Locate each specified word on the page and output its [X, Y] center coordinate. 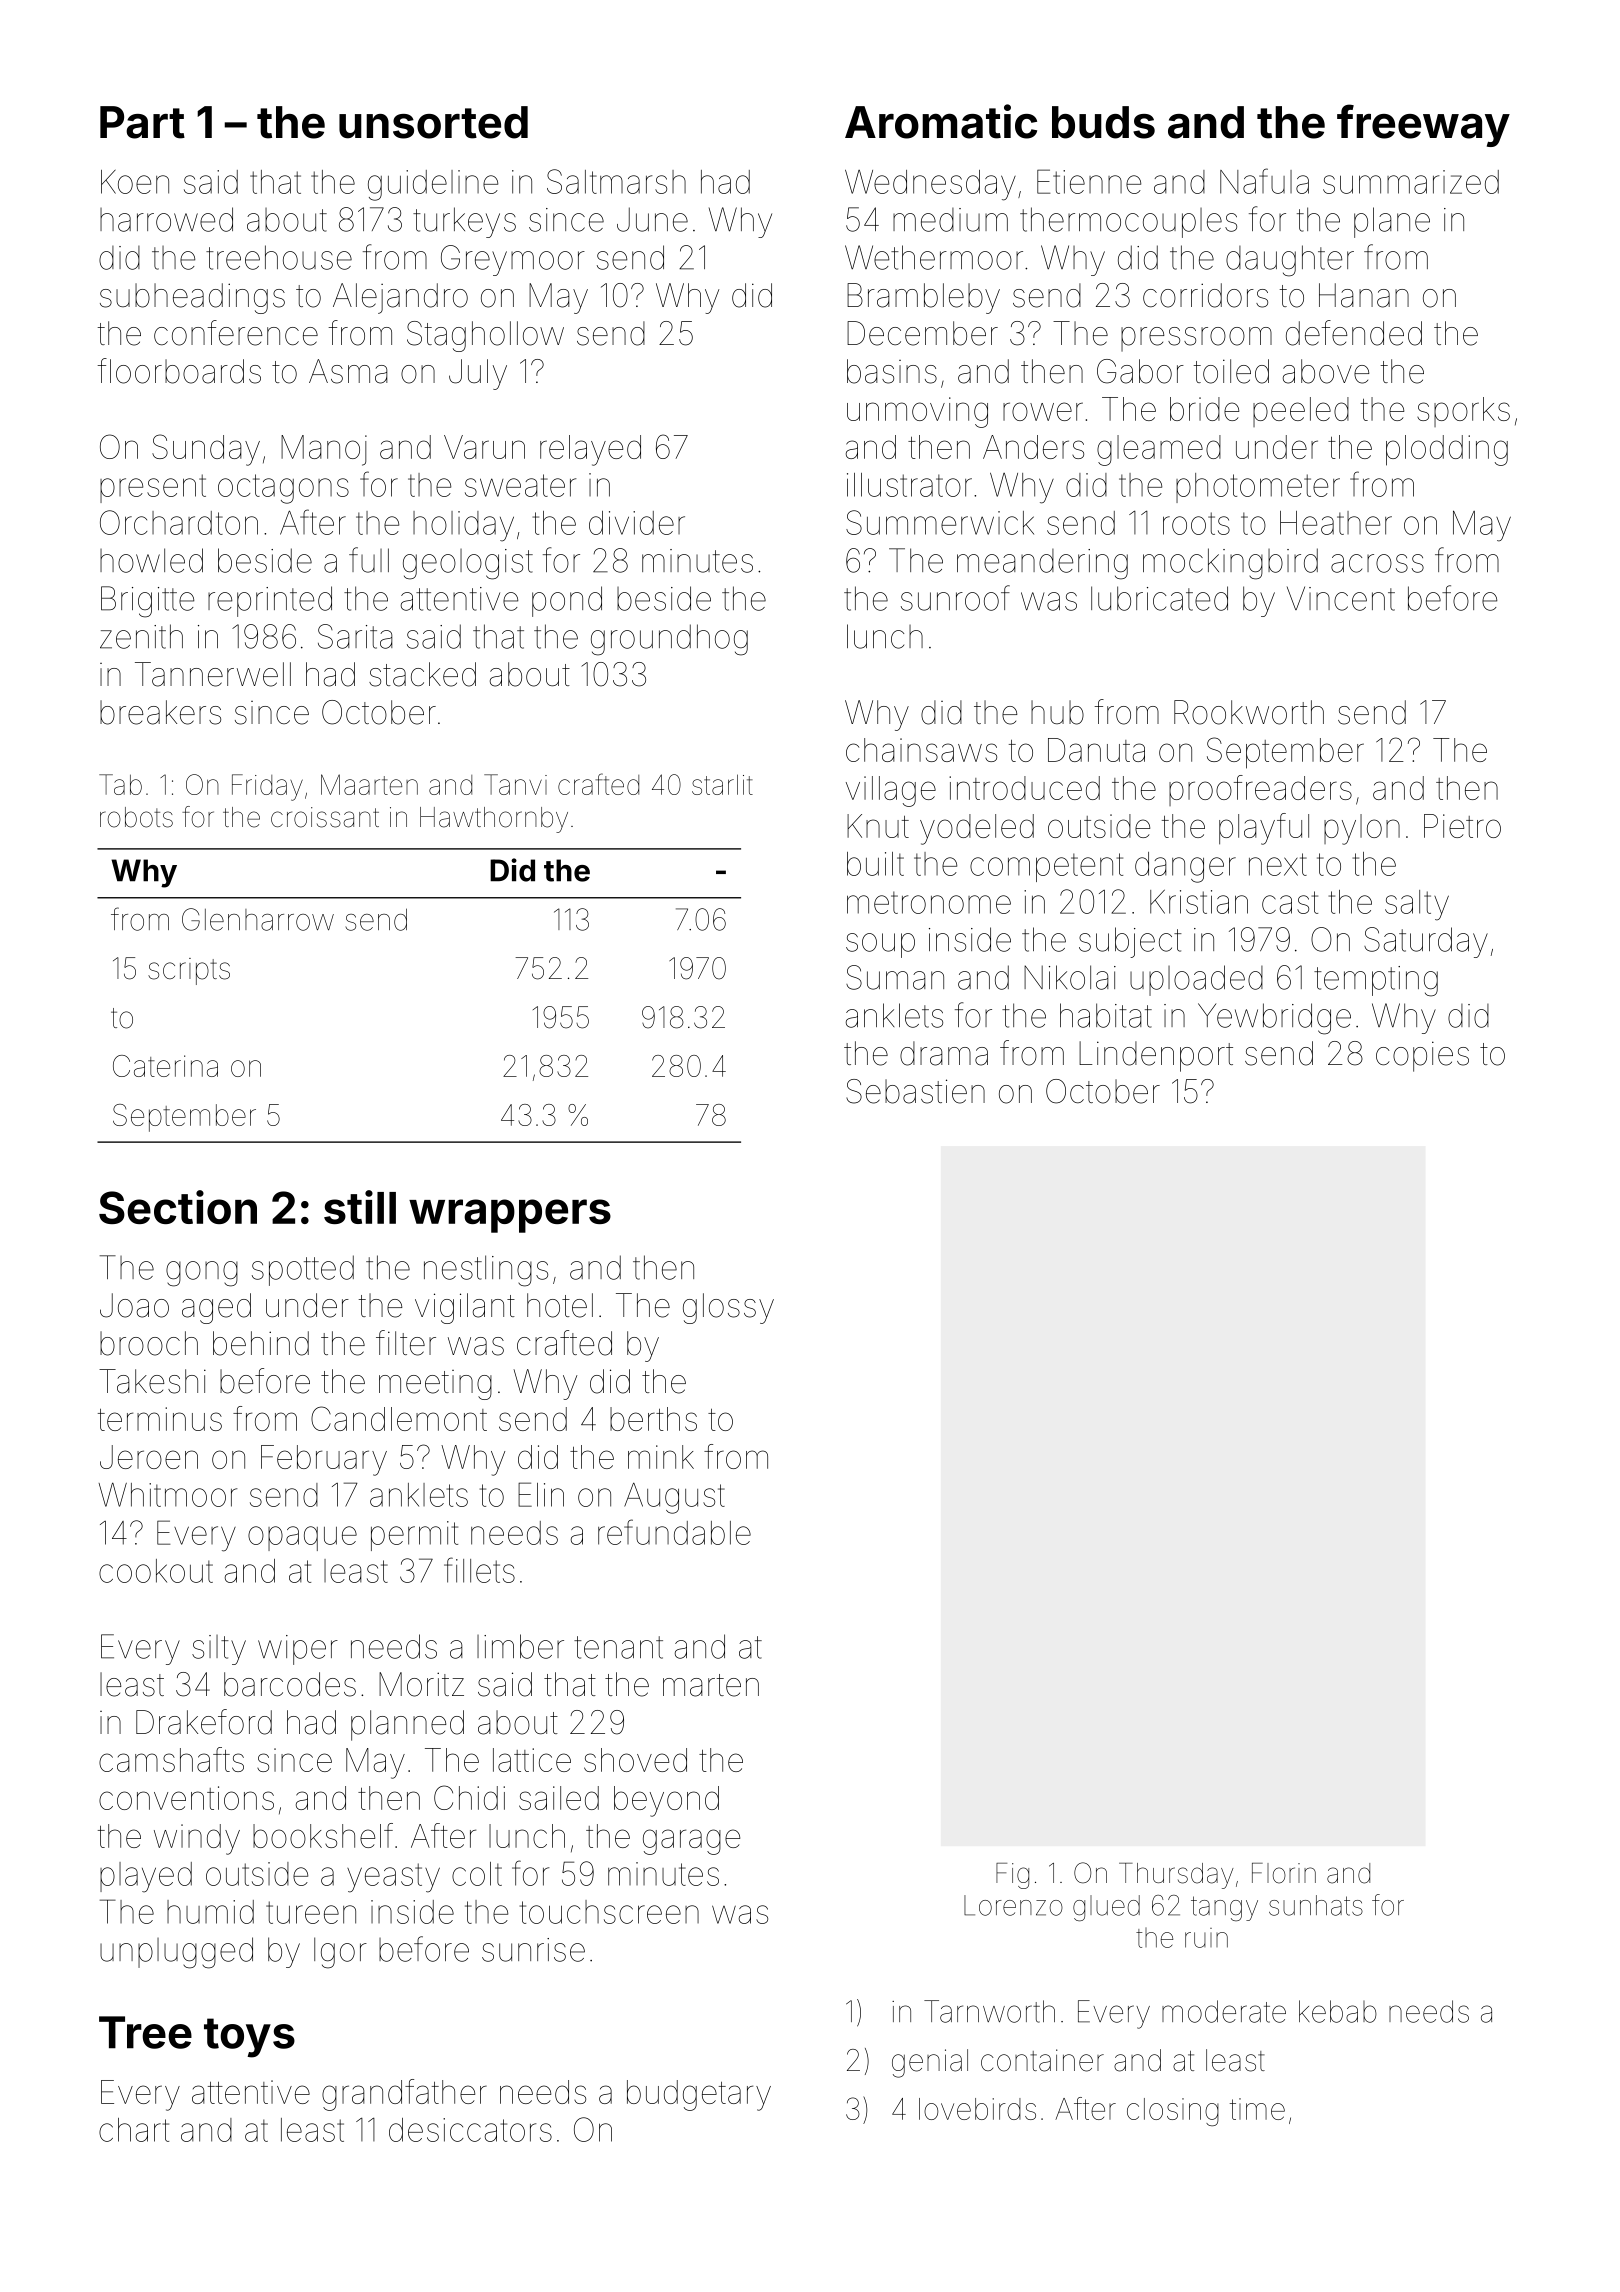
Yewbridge [1274, 1019]
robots [136, 817]
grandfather [404, 2095]
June [652, 219]
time [1257, 2109]
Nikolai [1070, 977]
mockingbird [1230, 564]
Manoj [324, 450]
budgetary [699, 2095]
